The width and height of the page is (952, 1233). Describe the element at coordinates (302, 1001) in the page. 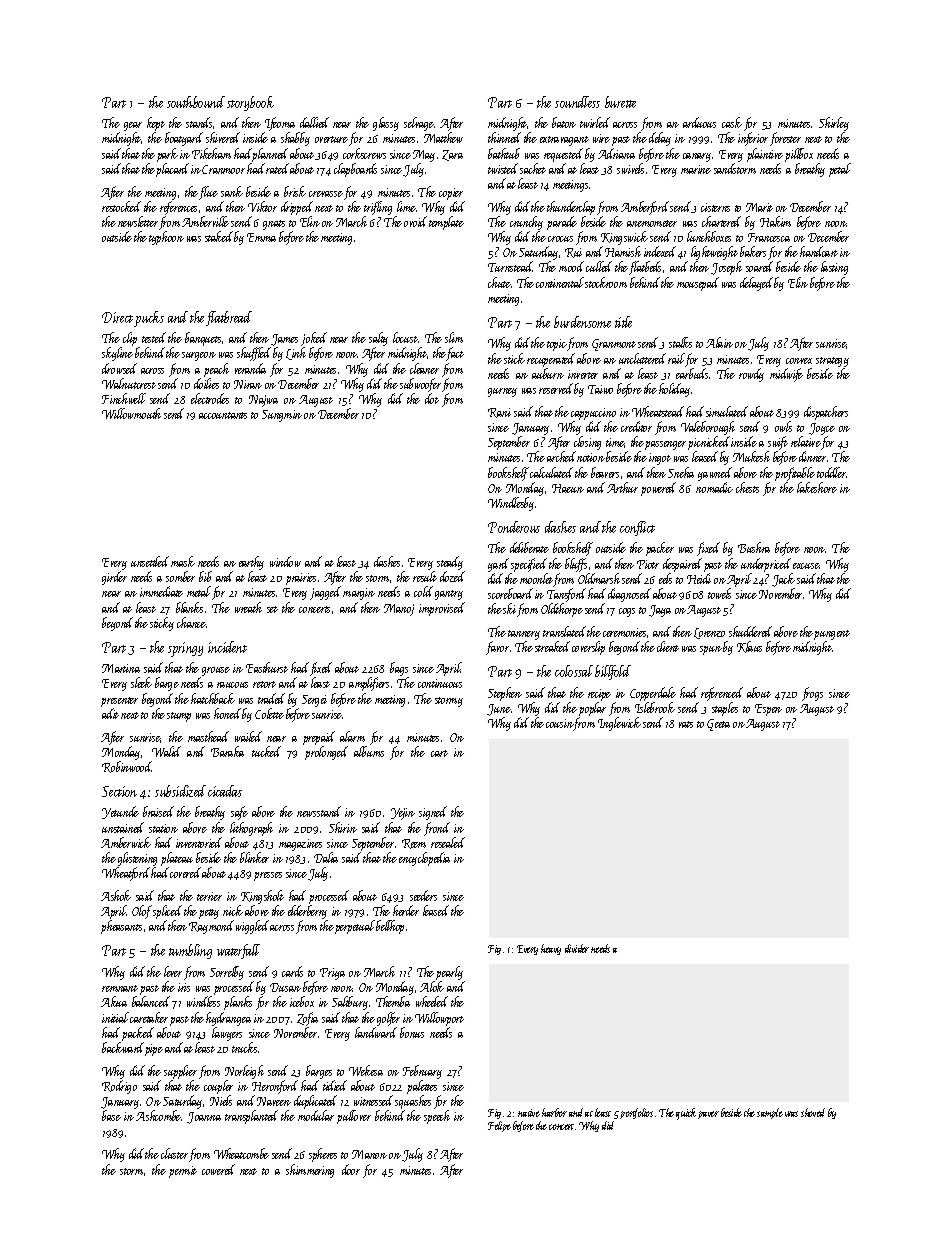

I see `icebox` at that location.
